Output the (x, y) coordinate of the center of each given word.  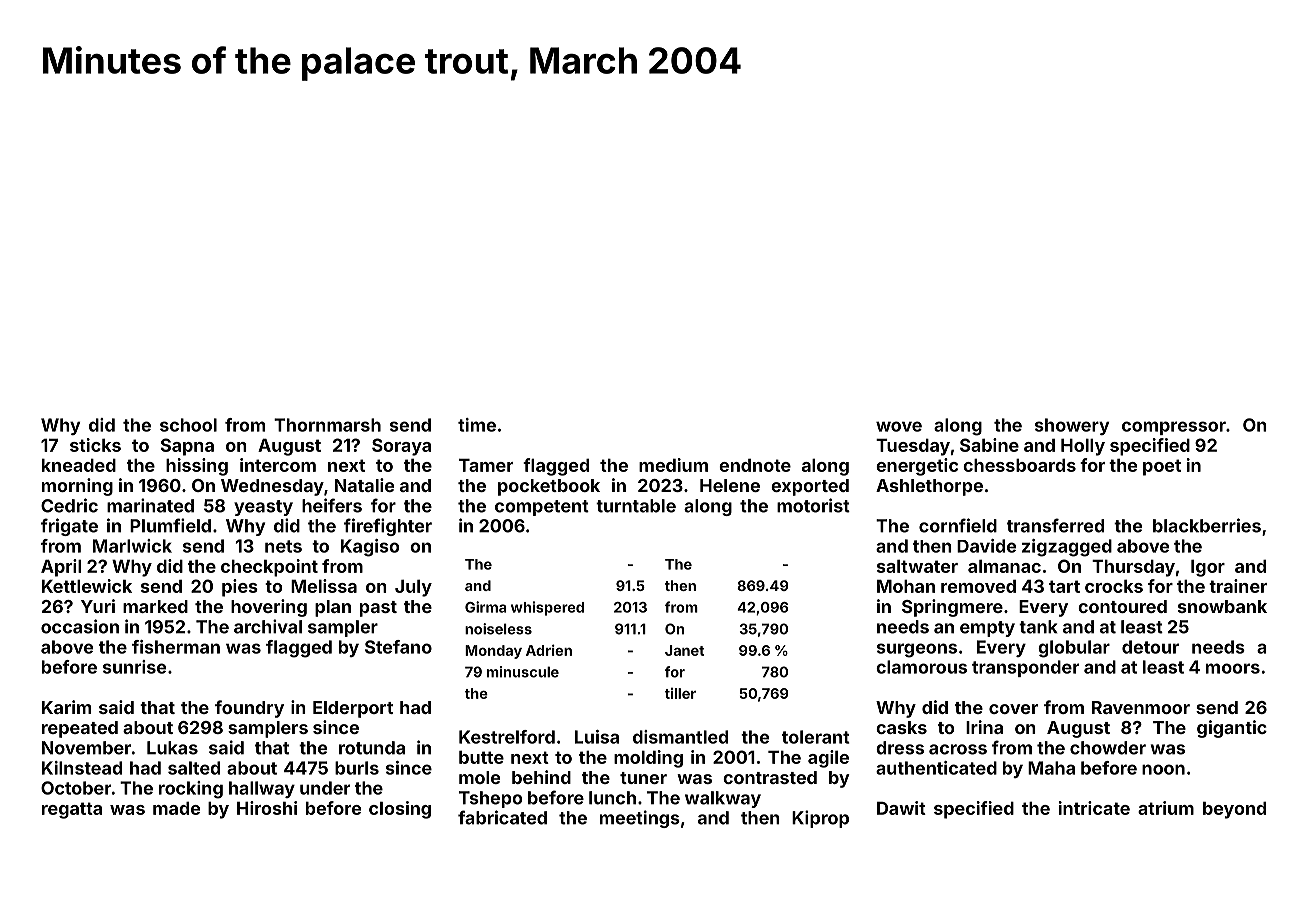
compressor (1174, 428)
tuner (643, 778)
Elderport (353, 709)
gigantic (1232, 729)
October (76, 788)
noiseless (498, 629)
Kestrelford (507, 737)
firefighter (388, 527)
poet (1162, 467)
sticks (95, 445)
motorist (813, 505)
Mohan (906, 586)
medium (673, 465)
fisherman (176, 647)
